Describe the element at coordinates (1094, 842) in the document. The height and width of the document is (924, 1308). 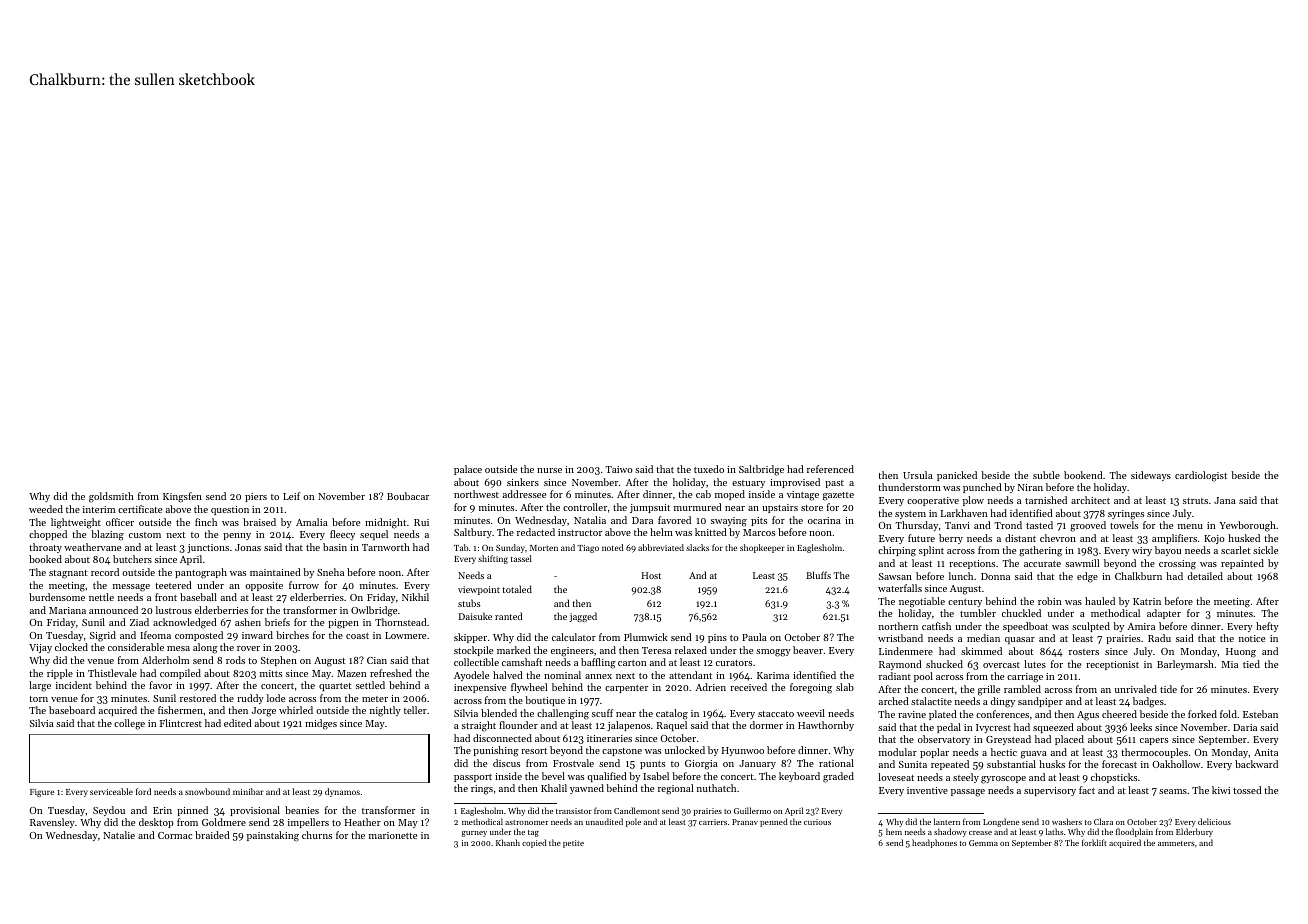
I see `forklift` at that location.
